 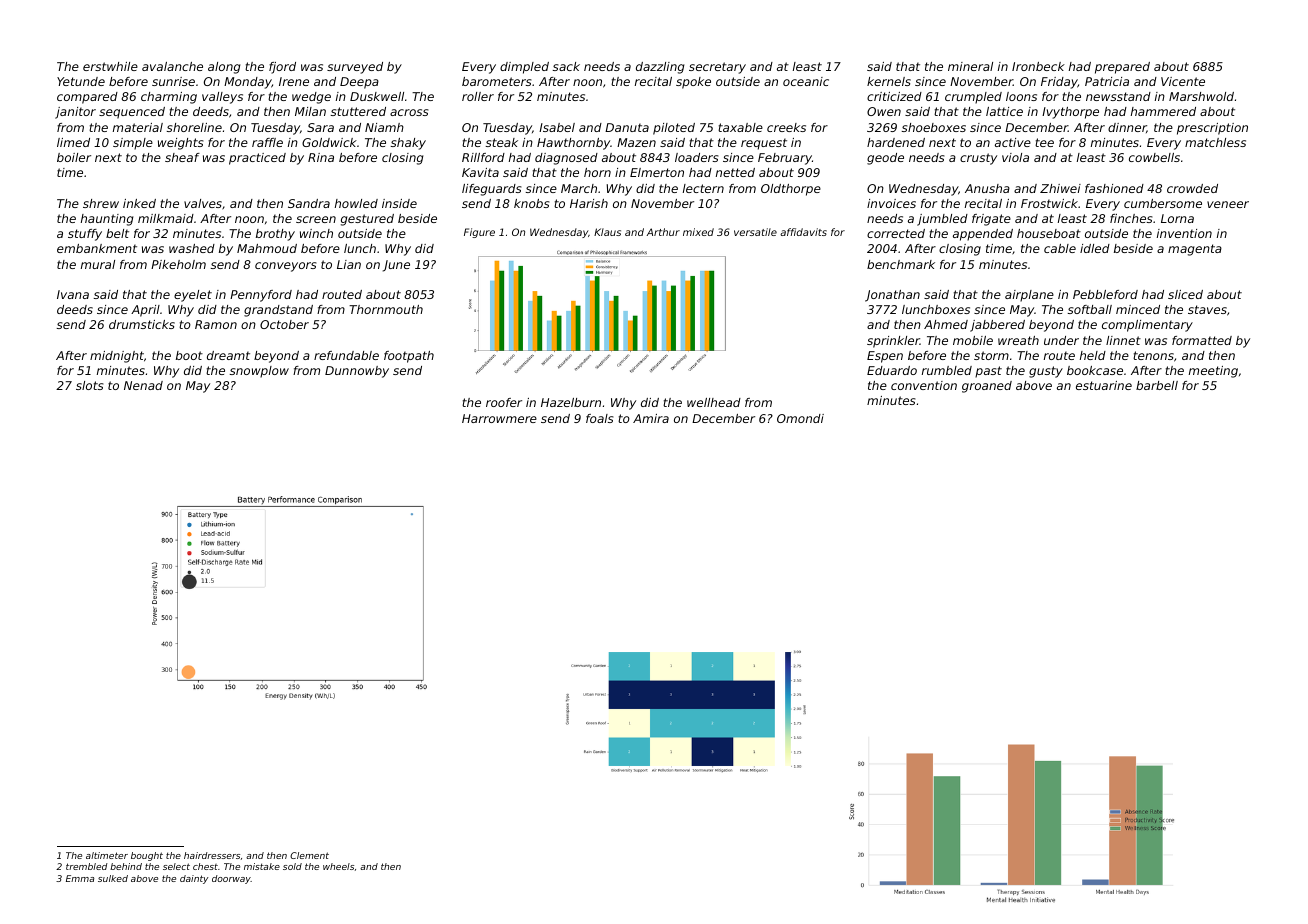 I want to click on lectern, so click(x=703, y=188).
